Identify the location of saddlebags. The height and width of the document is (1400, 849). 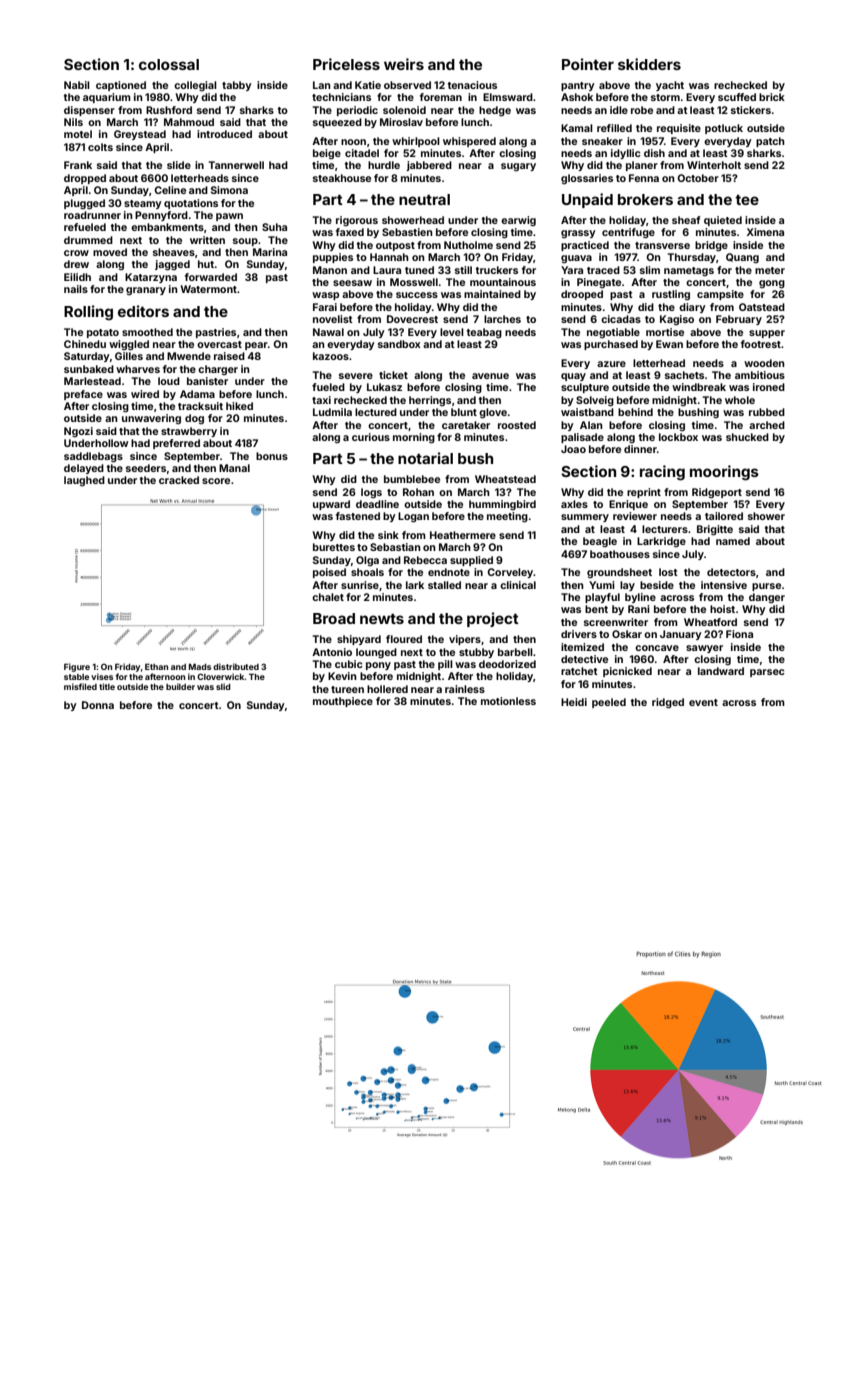
(93, 457).
